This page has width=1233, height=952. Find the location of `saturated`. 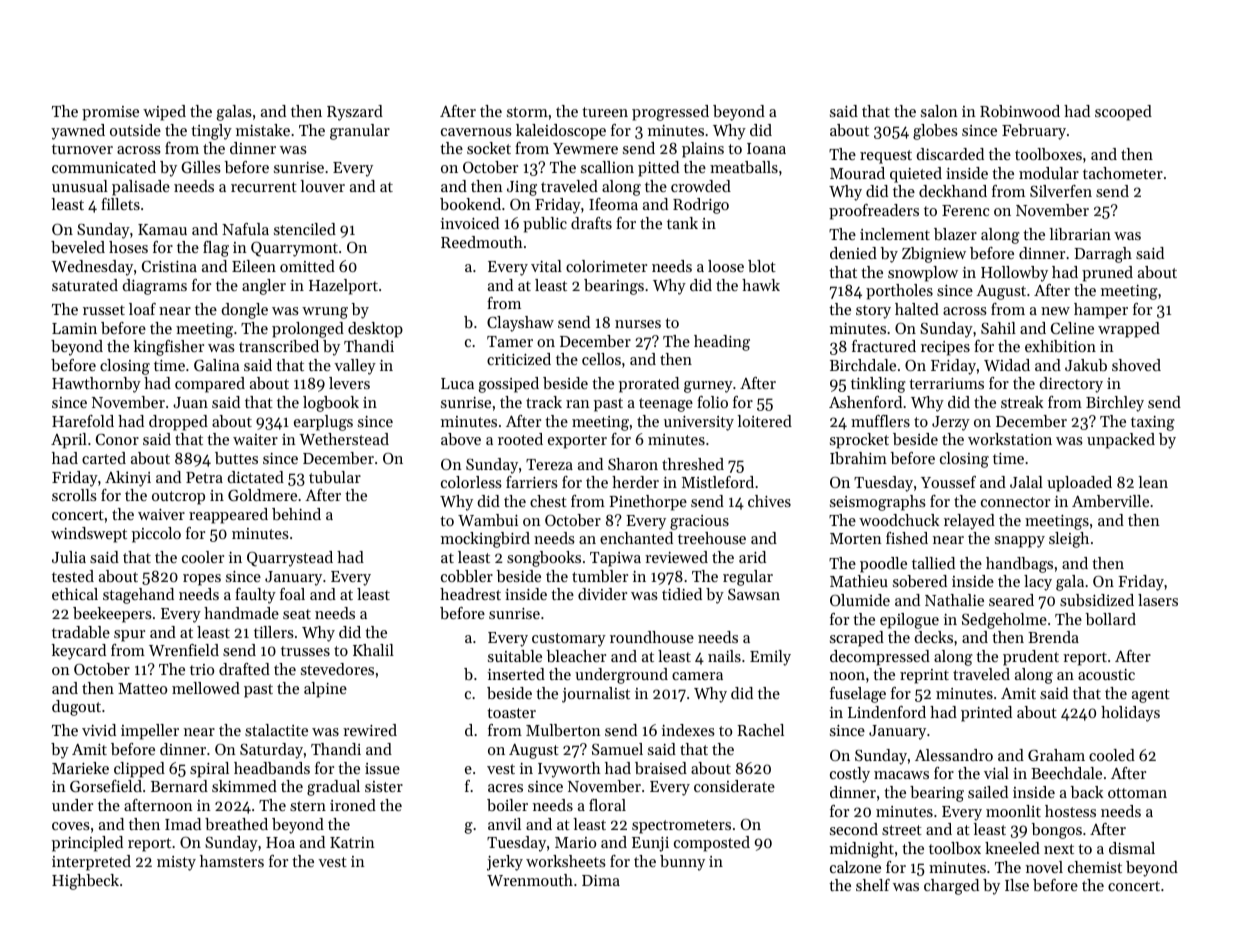

saturated is located at coordinates (85, 285).
